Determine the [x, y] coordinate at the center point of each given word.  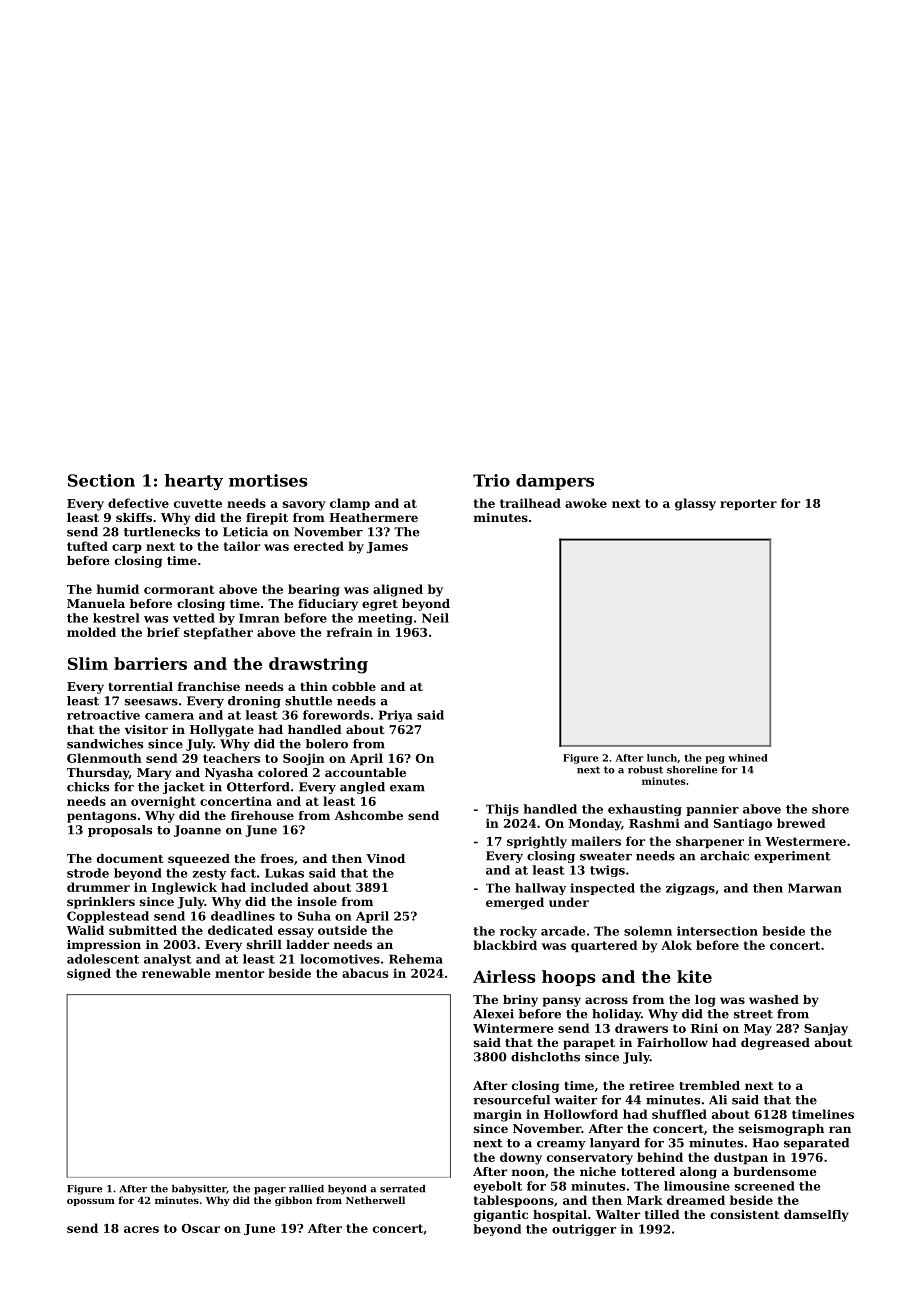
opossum [91, 1202]
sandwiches [105, 744]
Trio [491, 480]
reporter [748, 505]
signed [89, 974]
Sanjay [826, 1029]
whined [748, 758]
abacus [365, 973]
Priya [396, 716]
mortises [268, 480]
